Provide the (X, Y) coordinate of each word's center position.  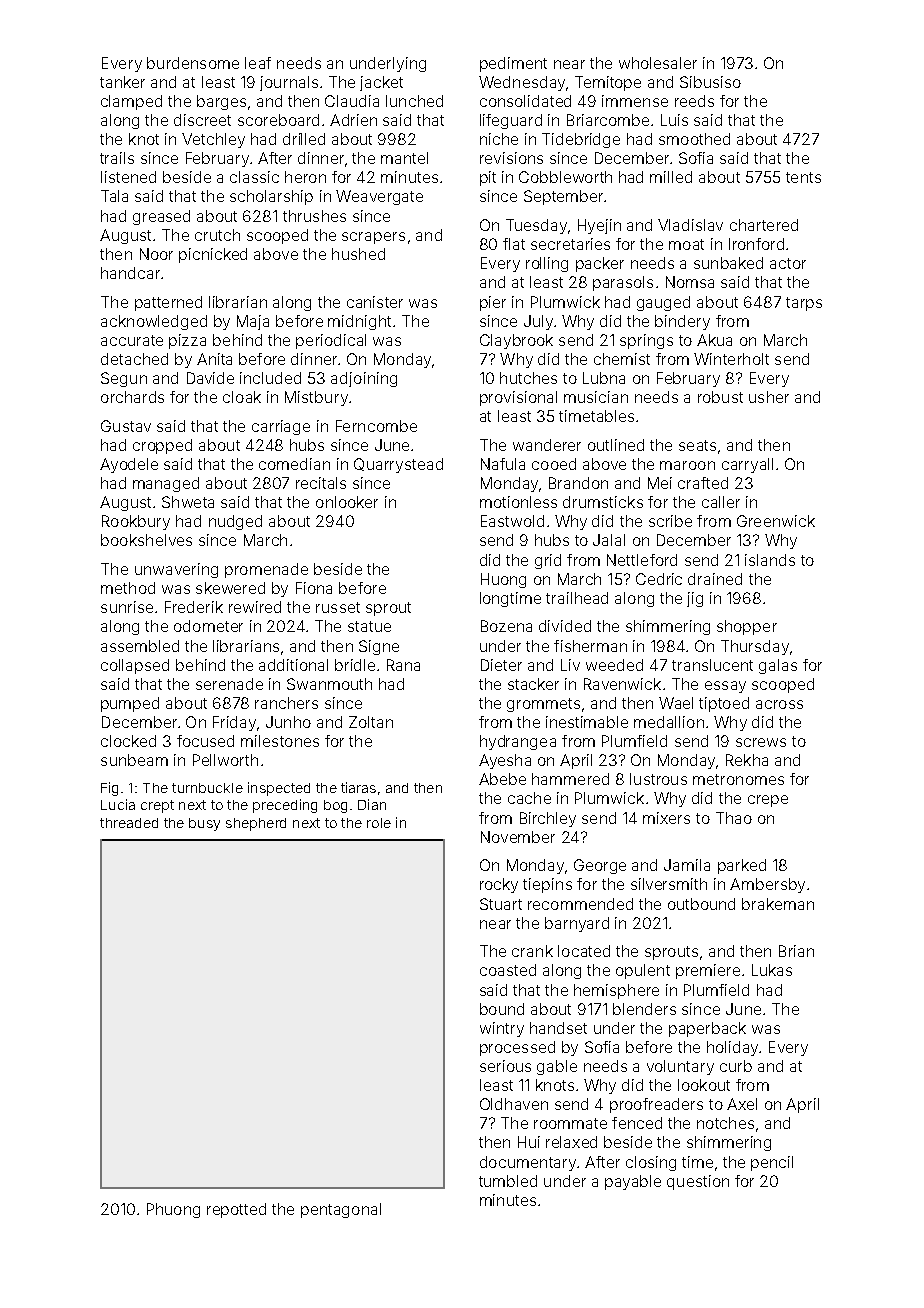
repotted (236, 1210)
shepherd (256, 824)
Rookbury (136, 522)
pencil (772, 1163)
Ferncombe (376, 426)
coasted (508, 970)
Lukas (772, 970)
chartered (764, 225)
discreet (202, 120)
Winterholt (731, 359)
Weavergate (379, 197)
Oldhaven (514, 1104)
